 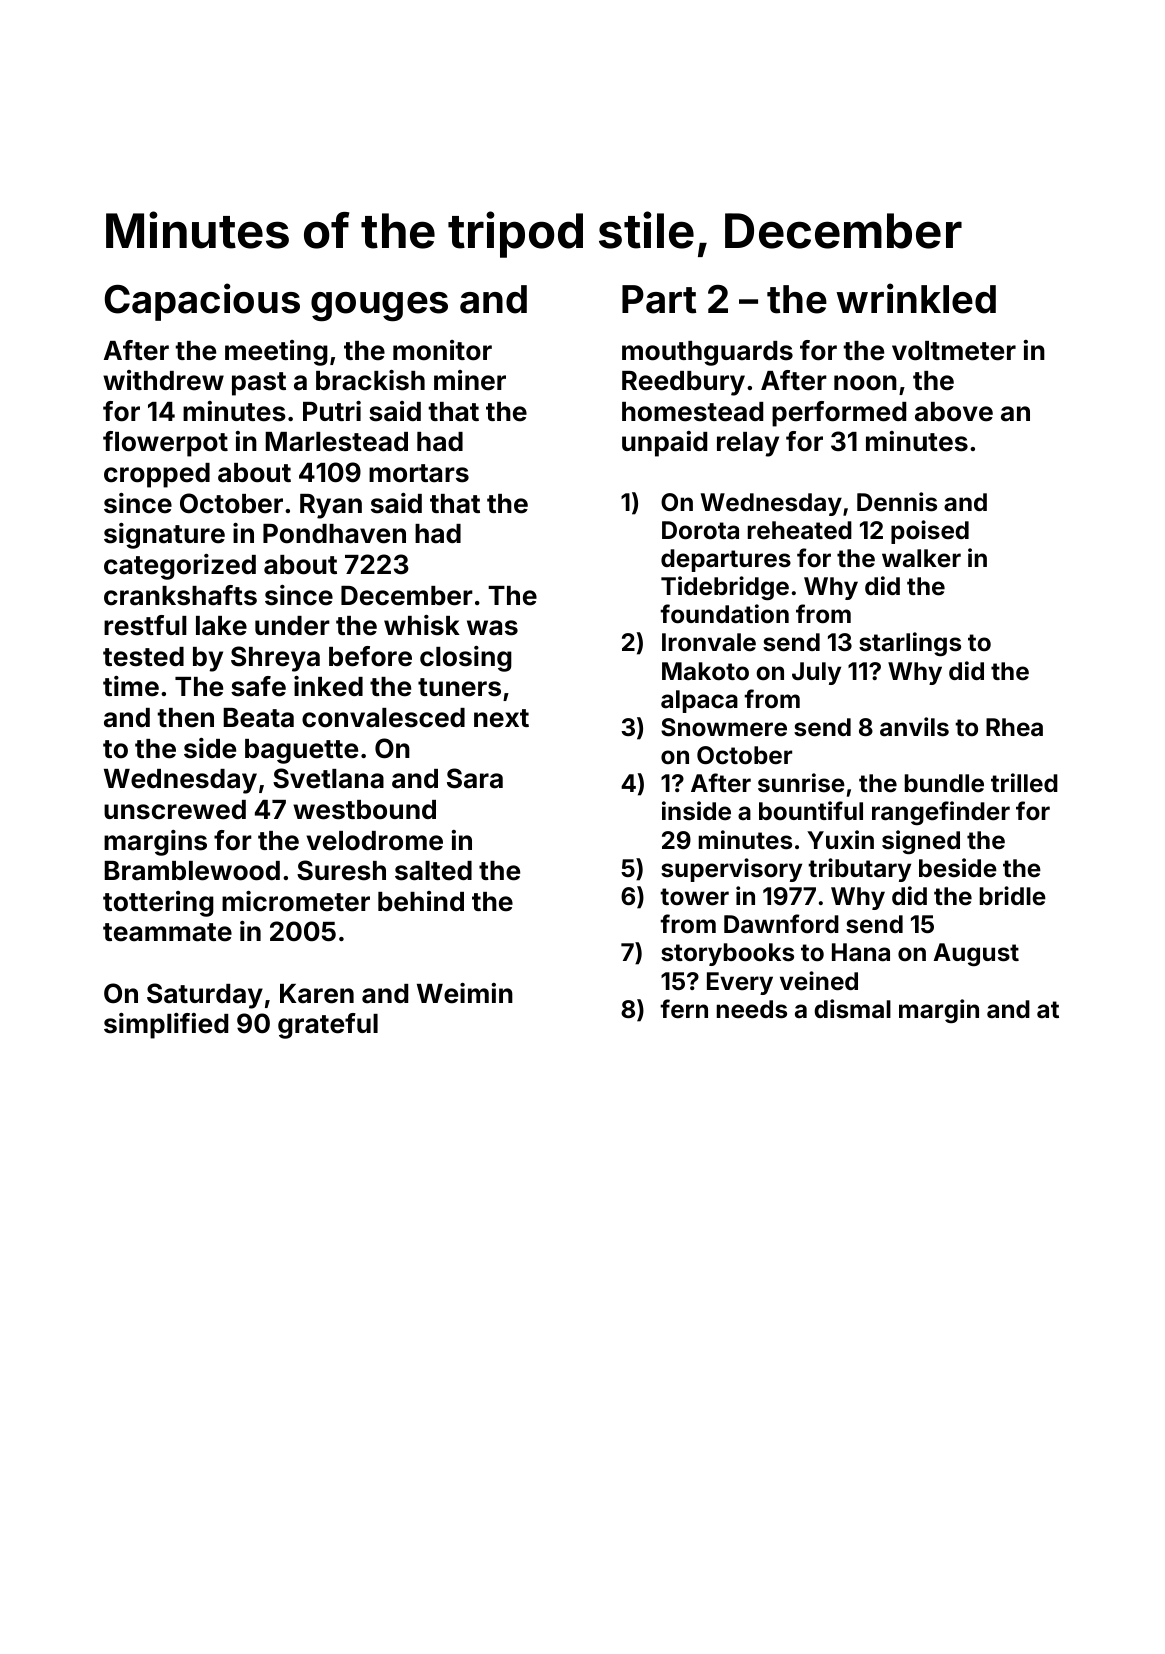 I want to click on rangefinder, so click(x=941, y=813).
